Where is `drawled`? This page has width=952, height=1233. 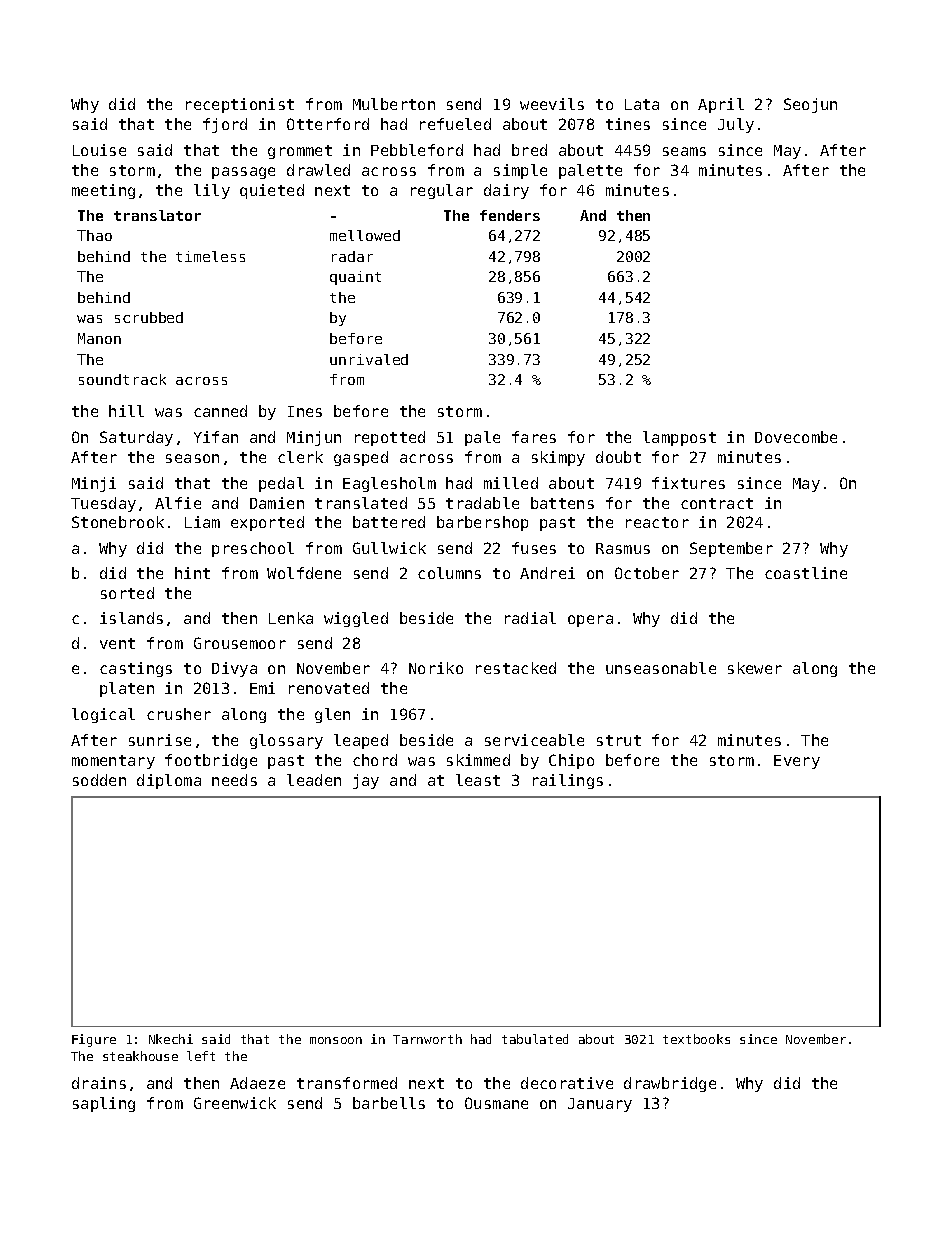 drawled is located at coordinates (318, 170).
